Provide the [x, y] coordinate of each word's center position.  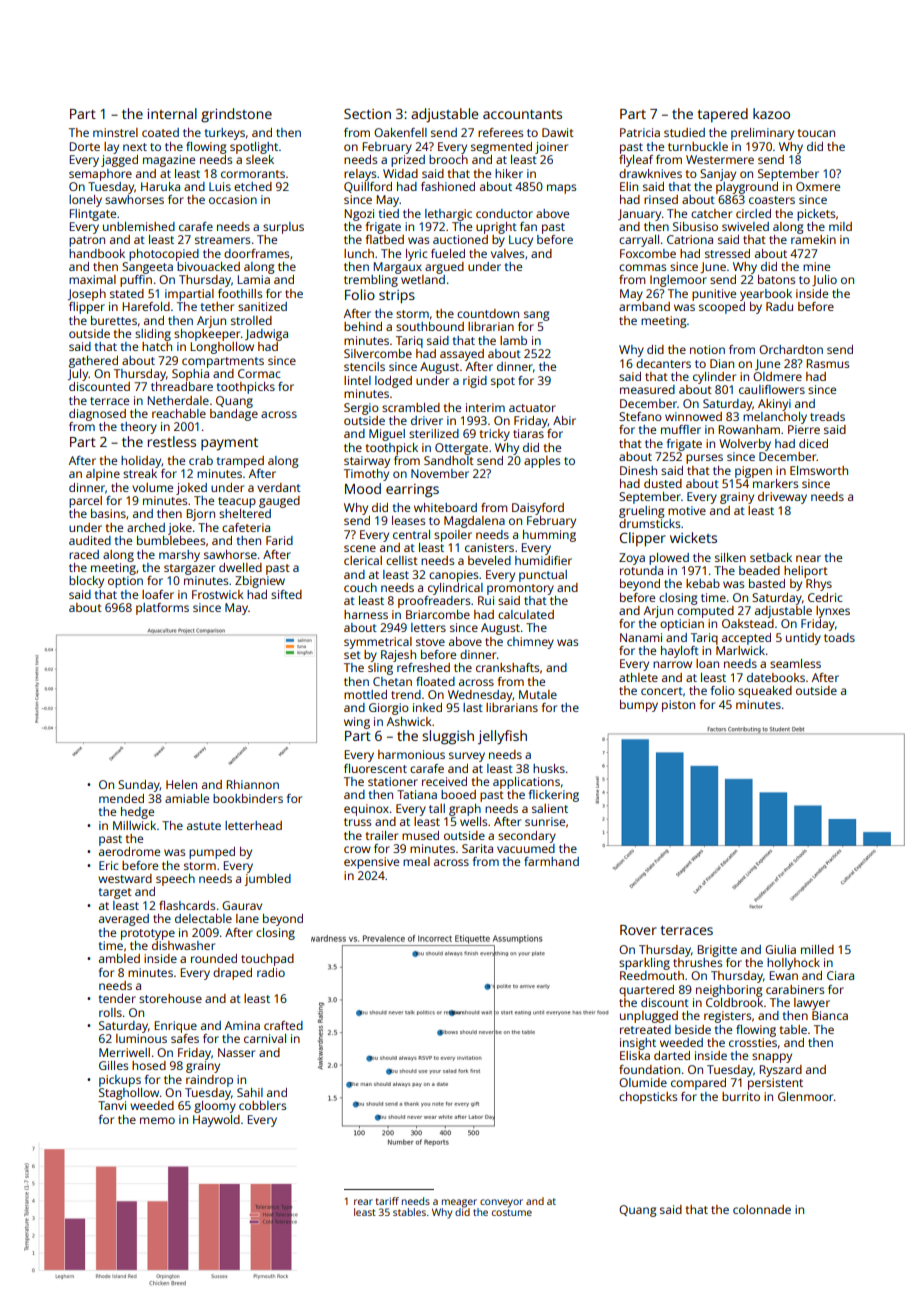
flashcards [187, 905]
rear [363, 1202]
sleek [260, 159]
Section [367, 114]
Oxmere [818, 186]
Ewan [783, 975]
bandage [234, 415]
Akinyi [774, 405]
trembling [371, 281]
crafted [283, 1025]
